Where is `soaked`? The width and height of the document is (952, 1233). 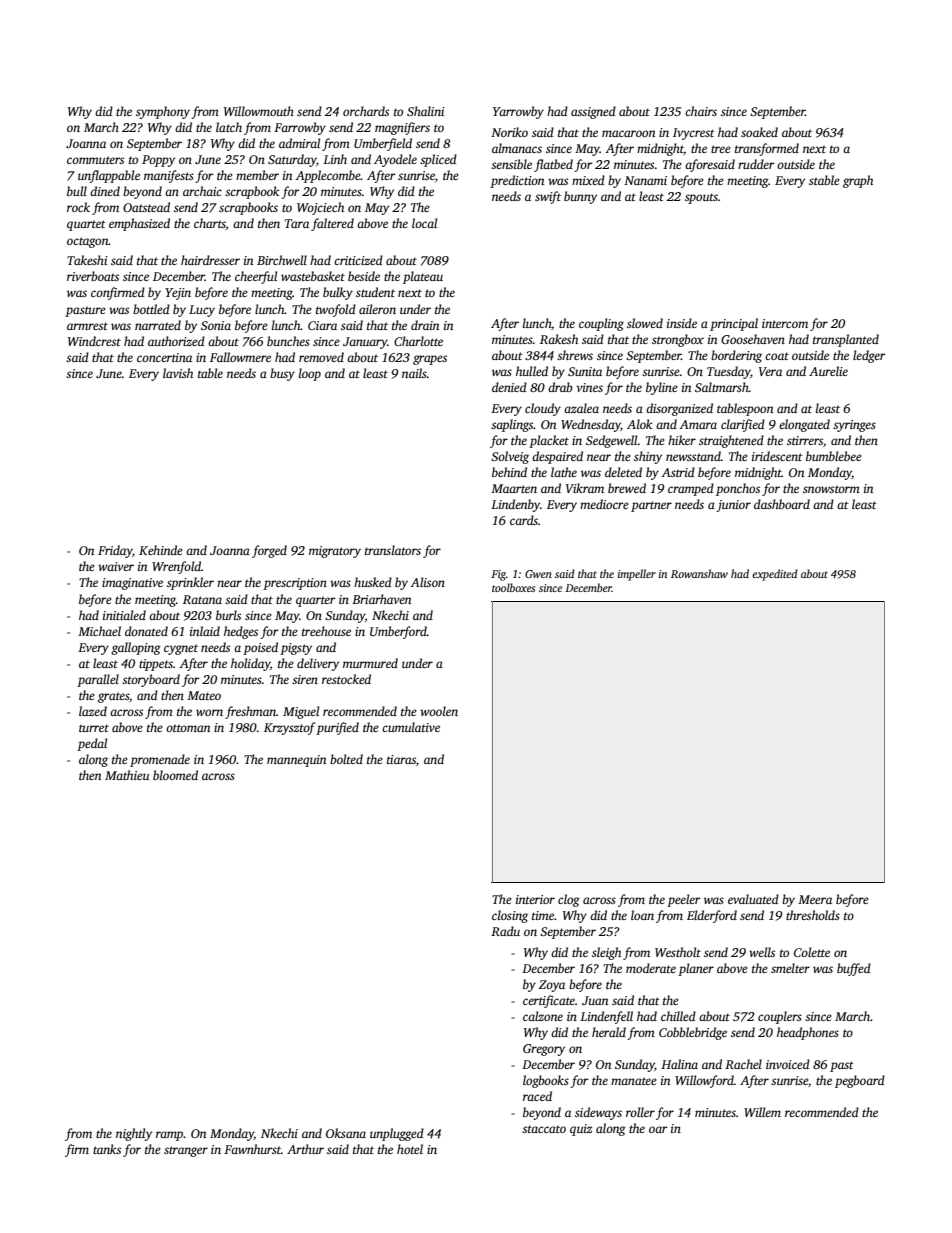 soaked is located at coordinates (759, 132).
